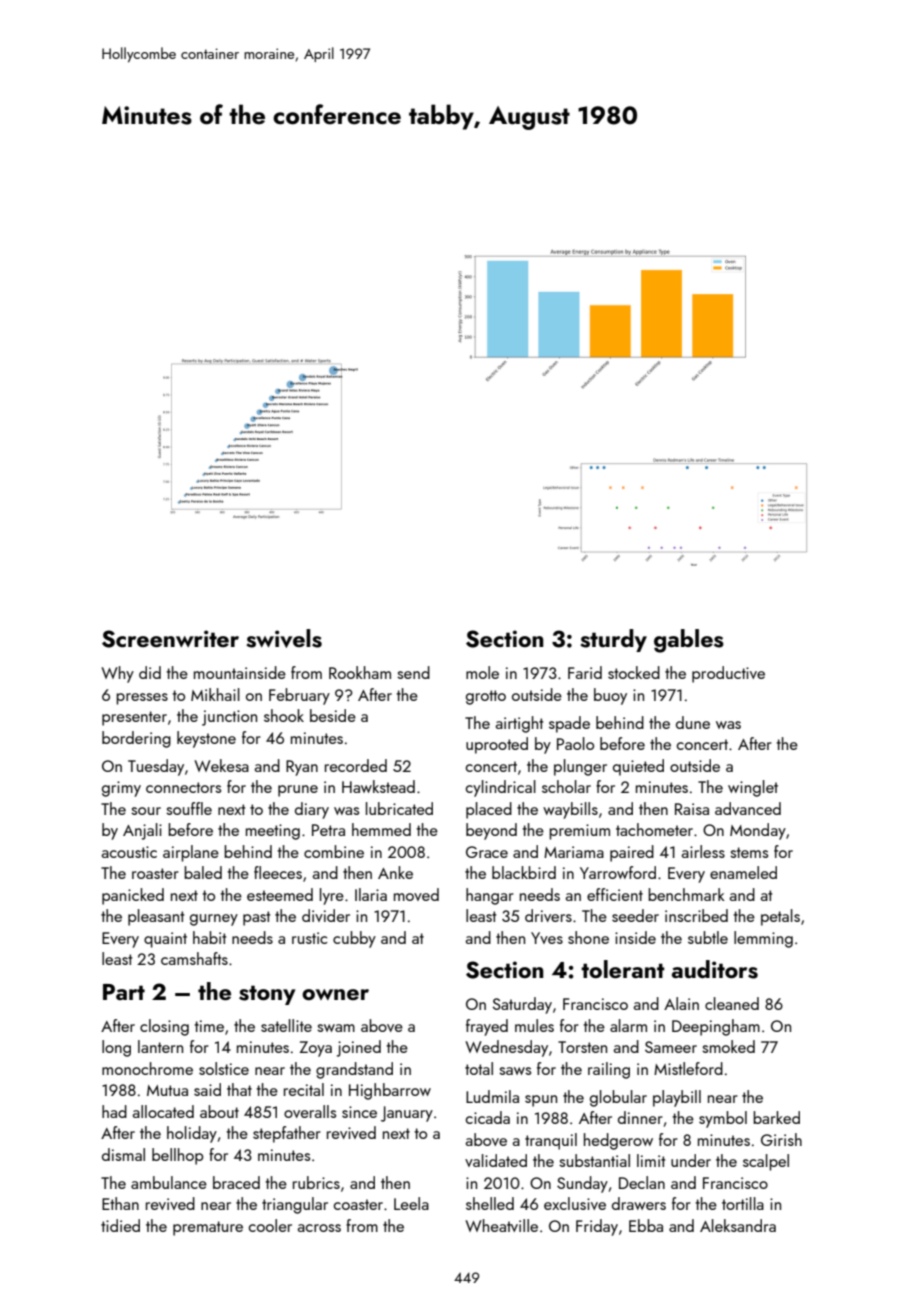 Image resolution: width=908 pixels, height=1316 pixels. What do you see at coordinates (547, 938) in the screenshot?
I see `Yves` at bounding box center [547, 938].
